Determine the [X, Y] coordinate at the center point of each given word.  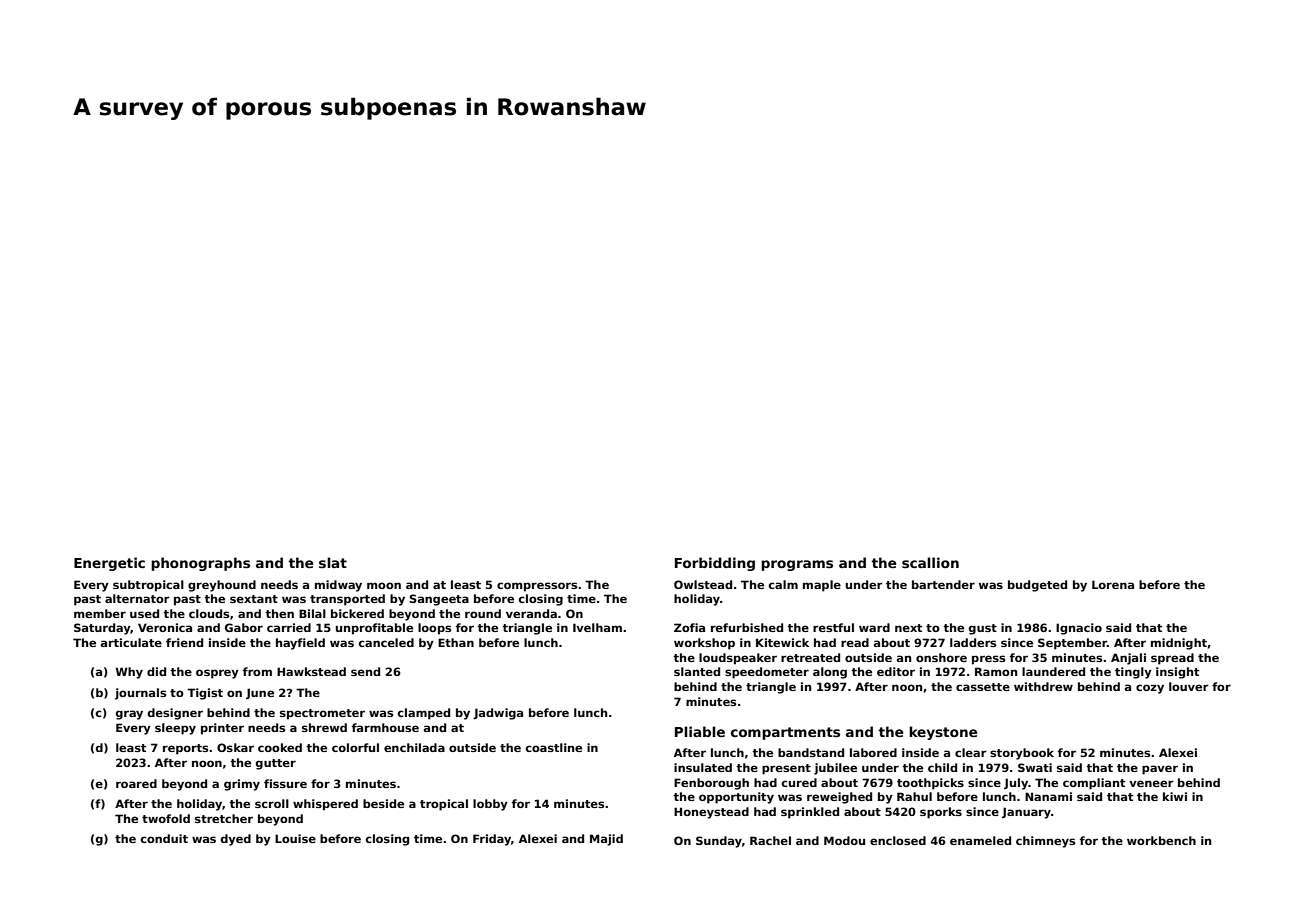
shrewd [324, 727]
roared [136, 783]
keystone [943, 733]
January [1026, 813]
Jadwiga [498, 714]
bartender [943, 584]
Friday [492, 840]
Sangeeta [439, 600]
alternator [137, 598]
